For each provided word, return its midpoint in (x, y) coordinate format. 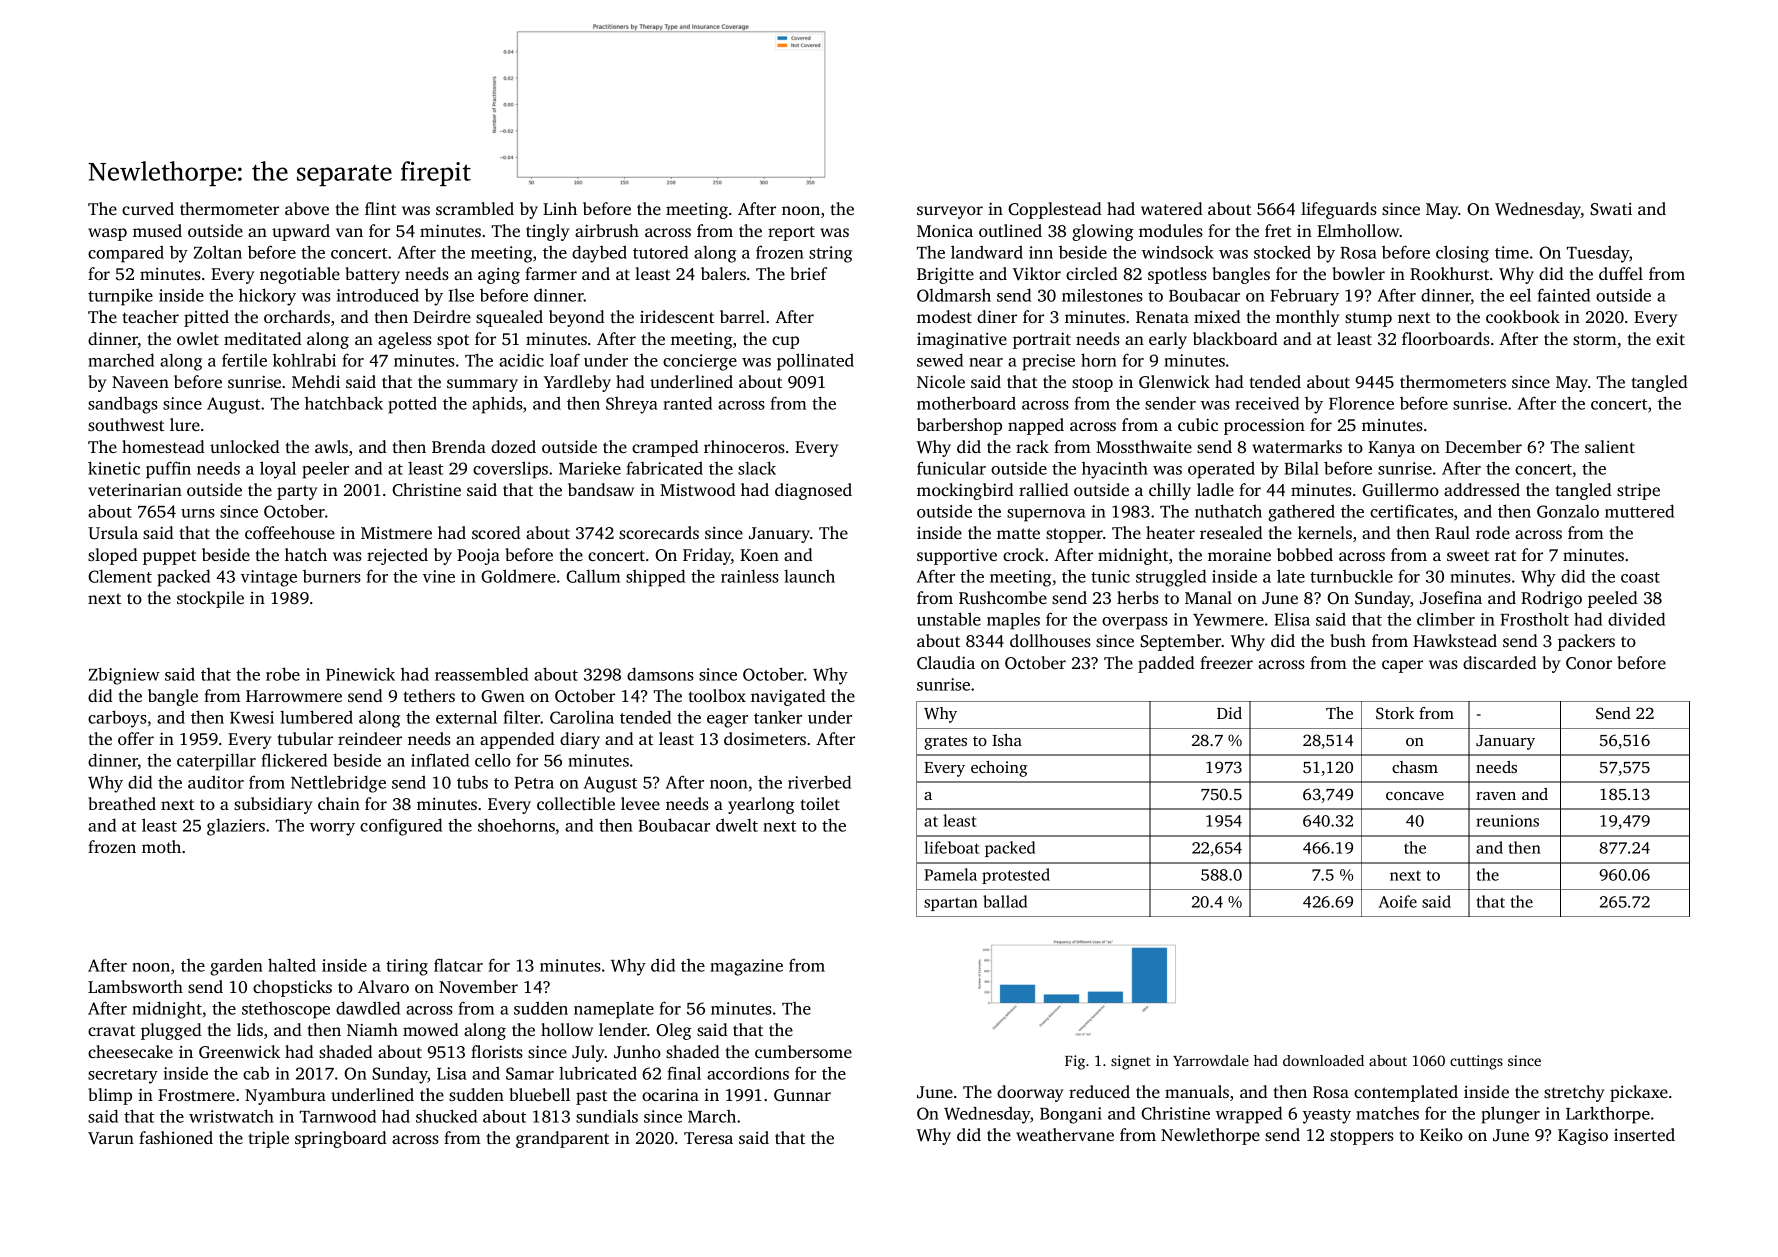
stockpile (210, 599)
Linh (560, 208)
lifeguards (1339, 210)
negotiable (300, 275)
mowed (431, 1029)
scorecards (659, 532)
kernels (1325, 532)
